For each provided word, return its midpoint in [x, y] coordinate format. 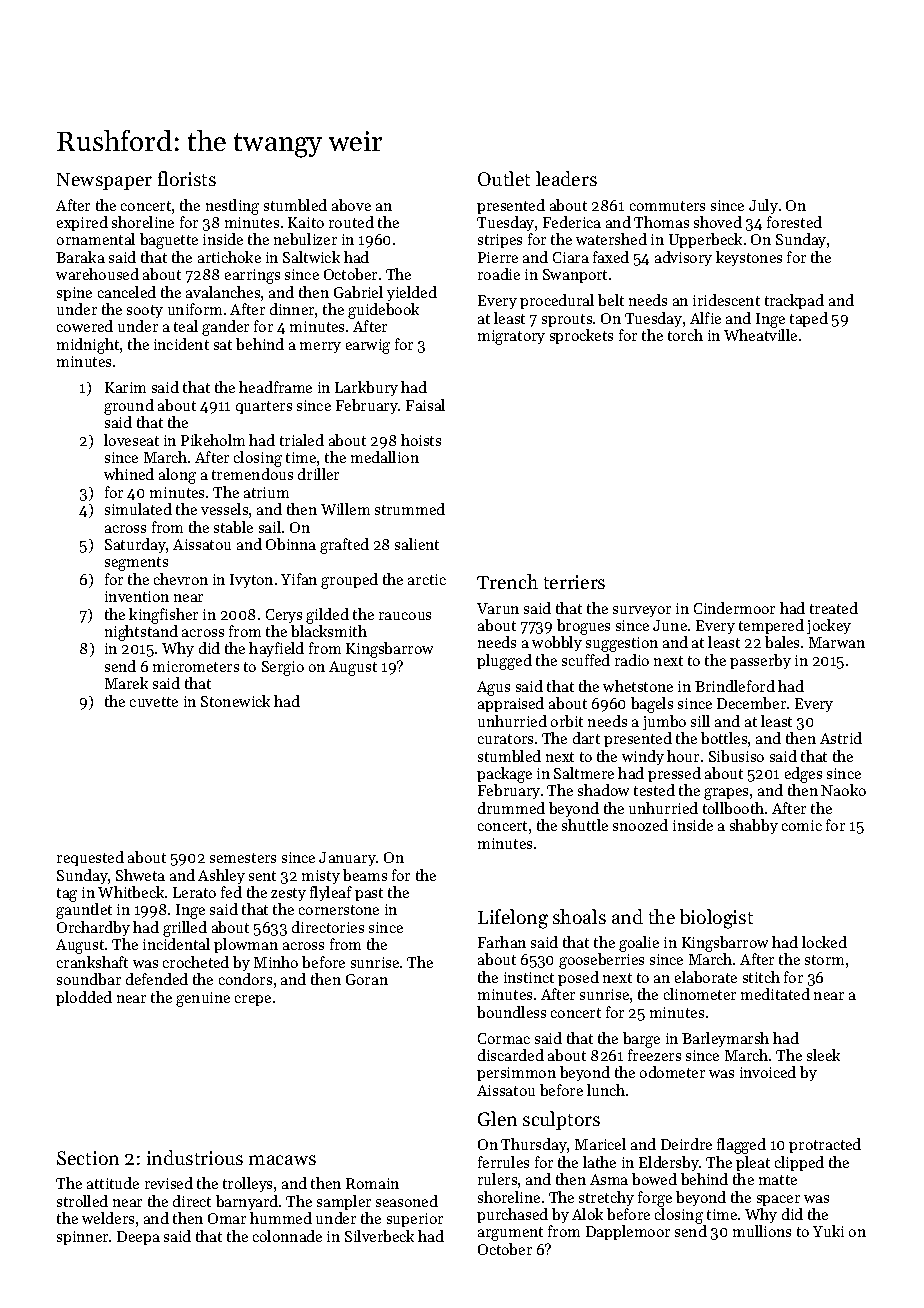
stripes [500, 241]
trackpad [794, 301]
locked [824, 942]
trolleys [247, 1184]
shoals [579, 916]
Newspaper [104, 181]
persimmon [516, 1074]
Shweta [140, 875]
